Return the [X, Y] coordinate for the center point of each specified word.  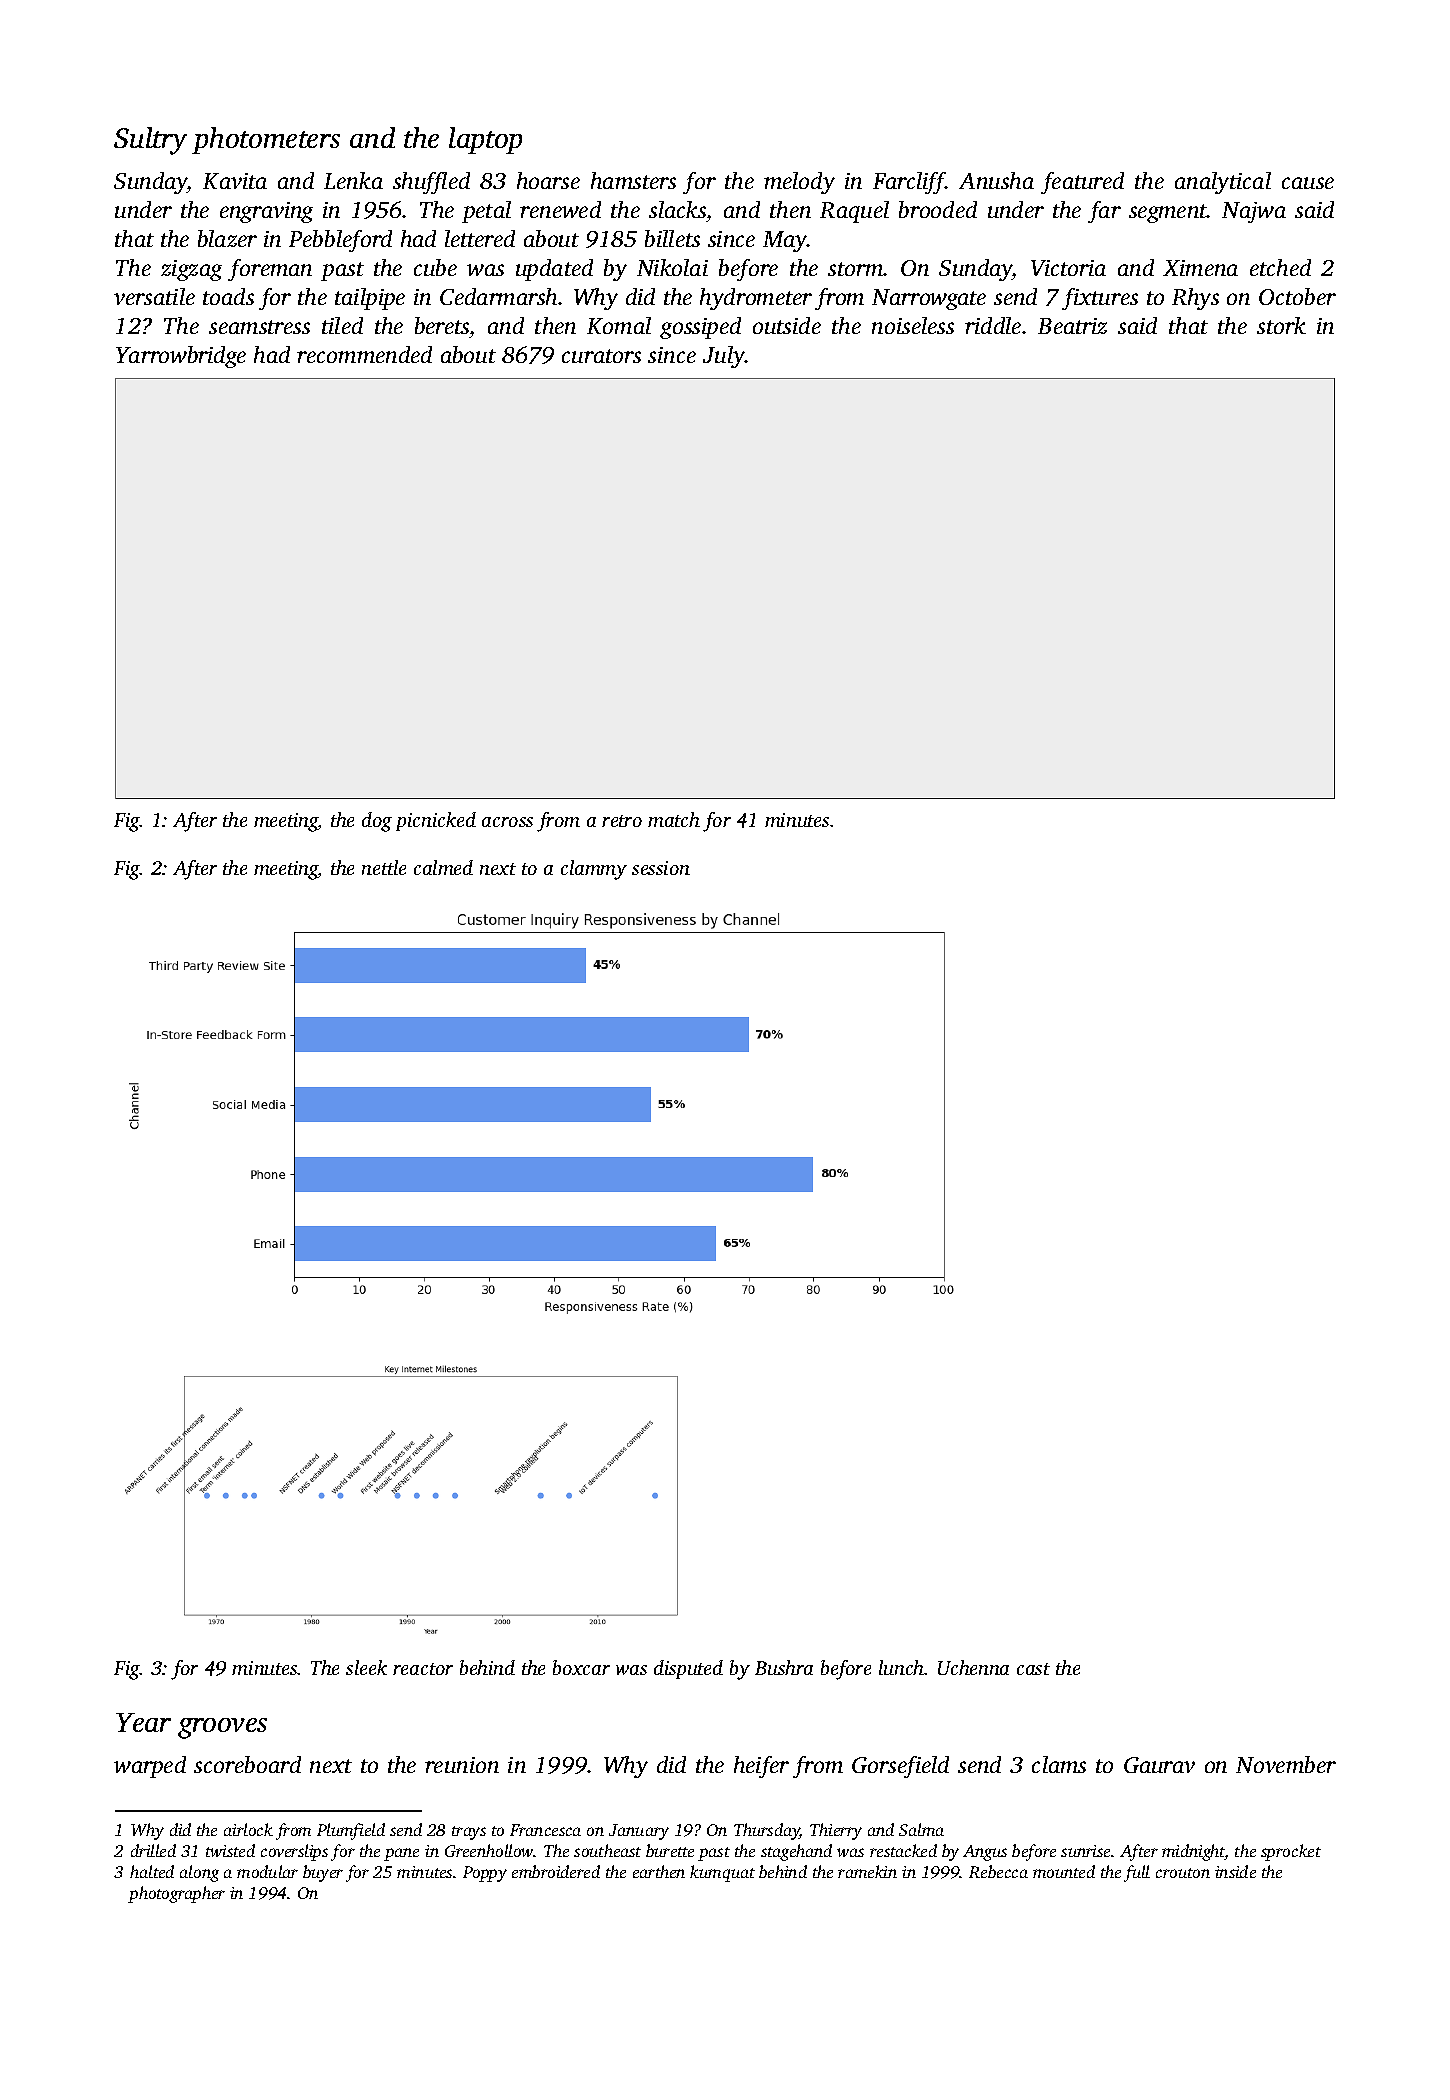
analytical [1223, 183]
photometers [266, 140]
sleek [366, 1667]
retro [622, 821]
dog [377, 822]
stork [1281, 325]
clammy [594, 870]
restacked [903, 1850]
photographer [176, 1894]
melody [799, 183]
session [661, 868]
